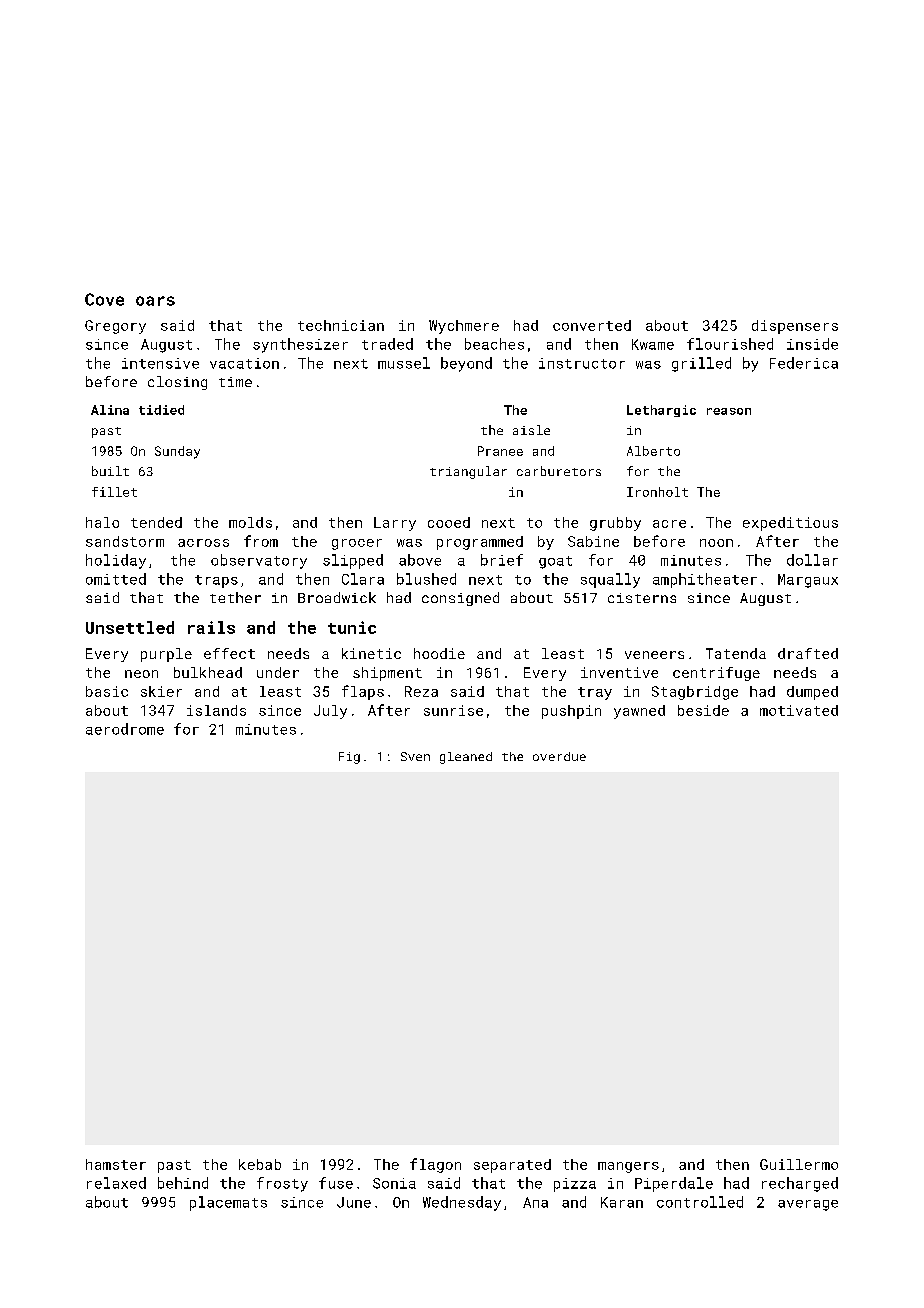  Describe the element at coordinates (125, 729) in the document. I see `aerodrome` at that location.
